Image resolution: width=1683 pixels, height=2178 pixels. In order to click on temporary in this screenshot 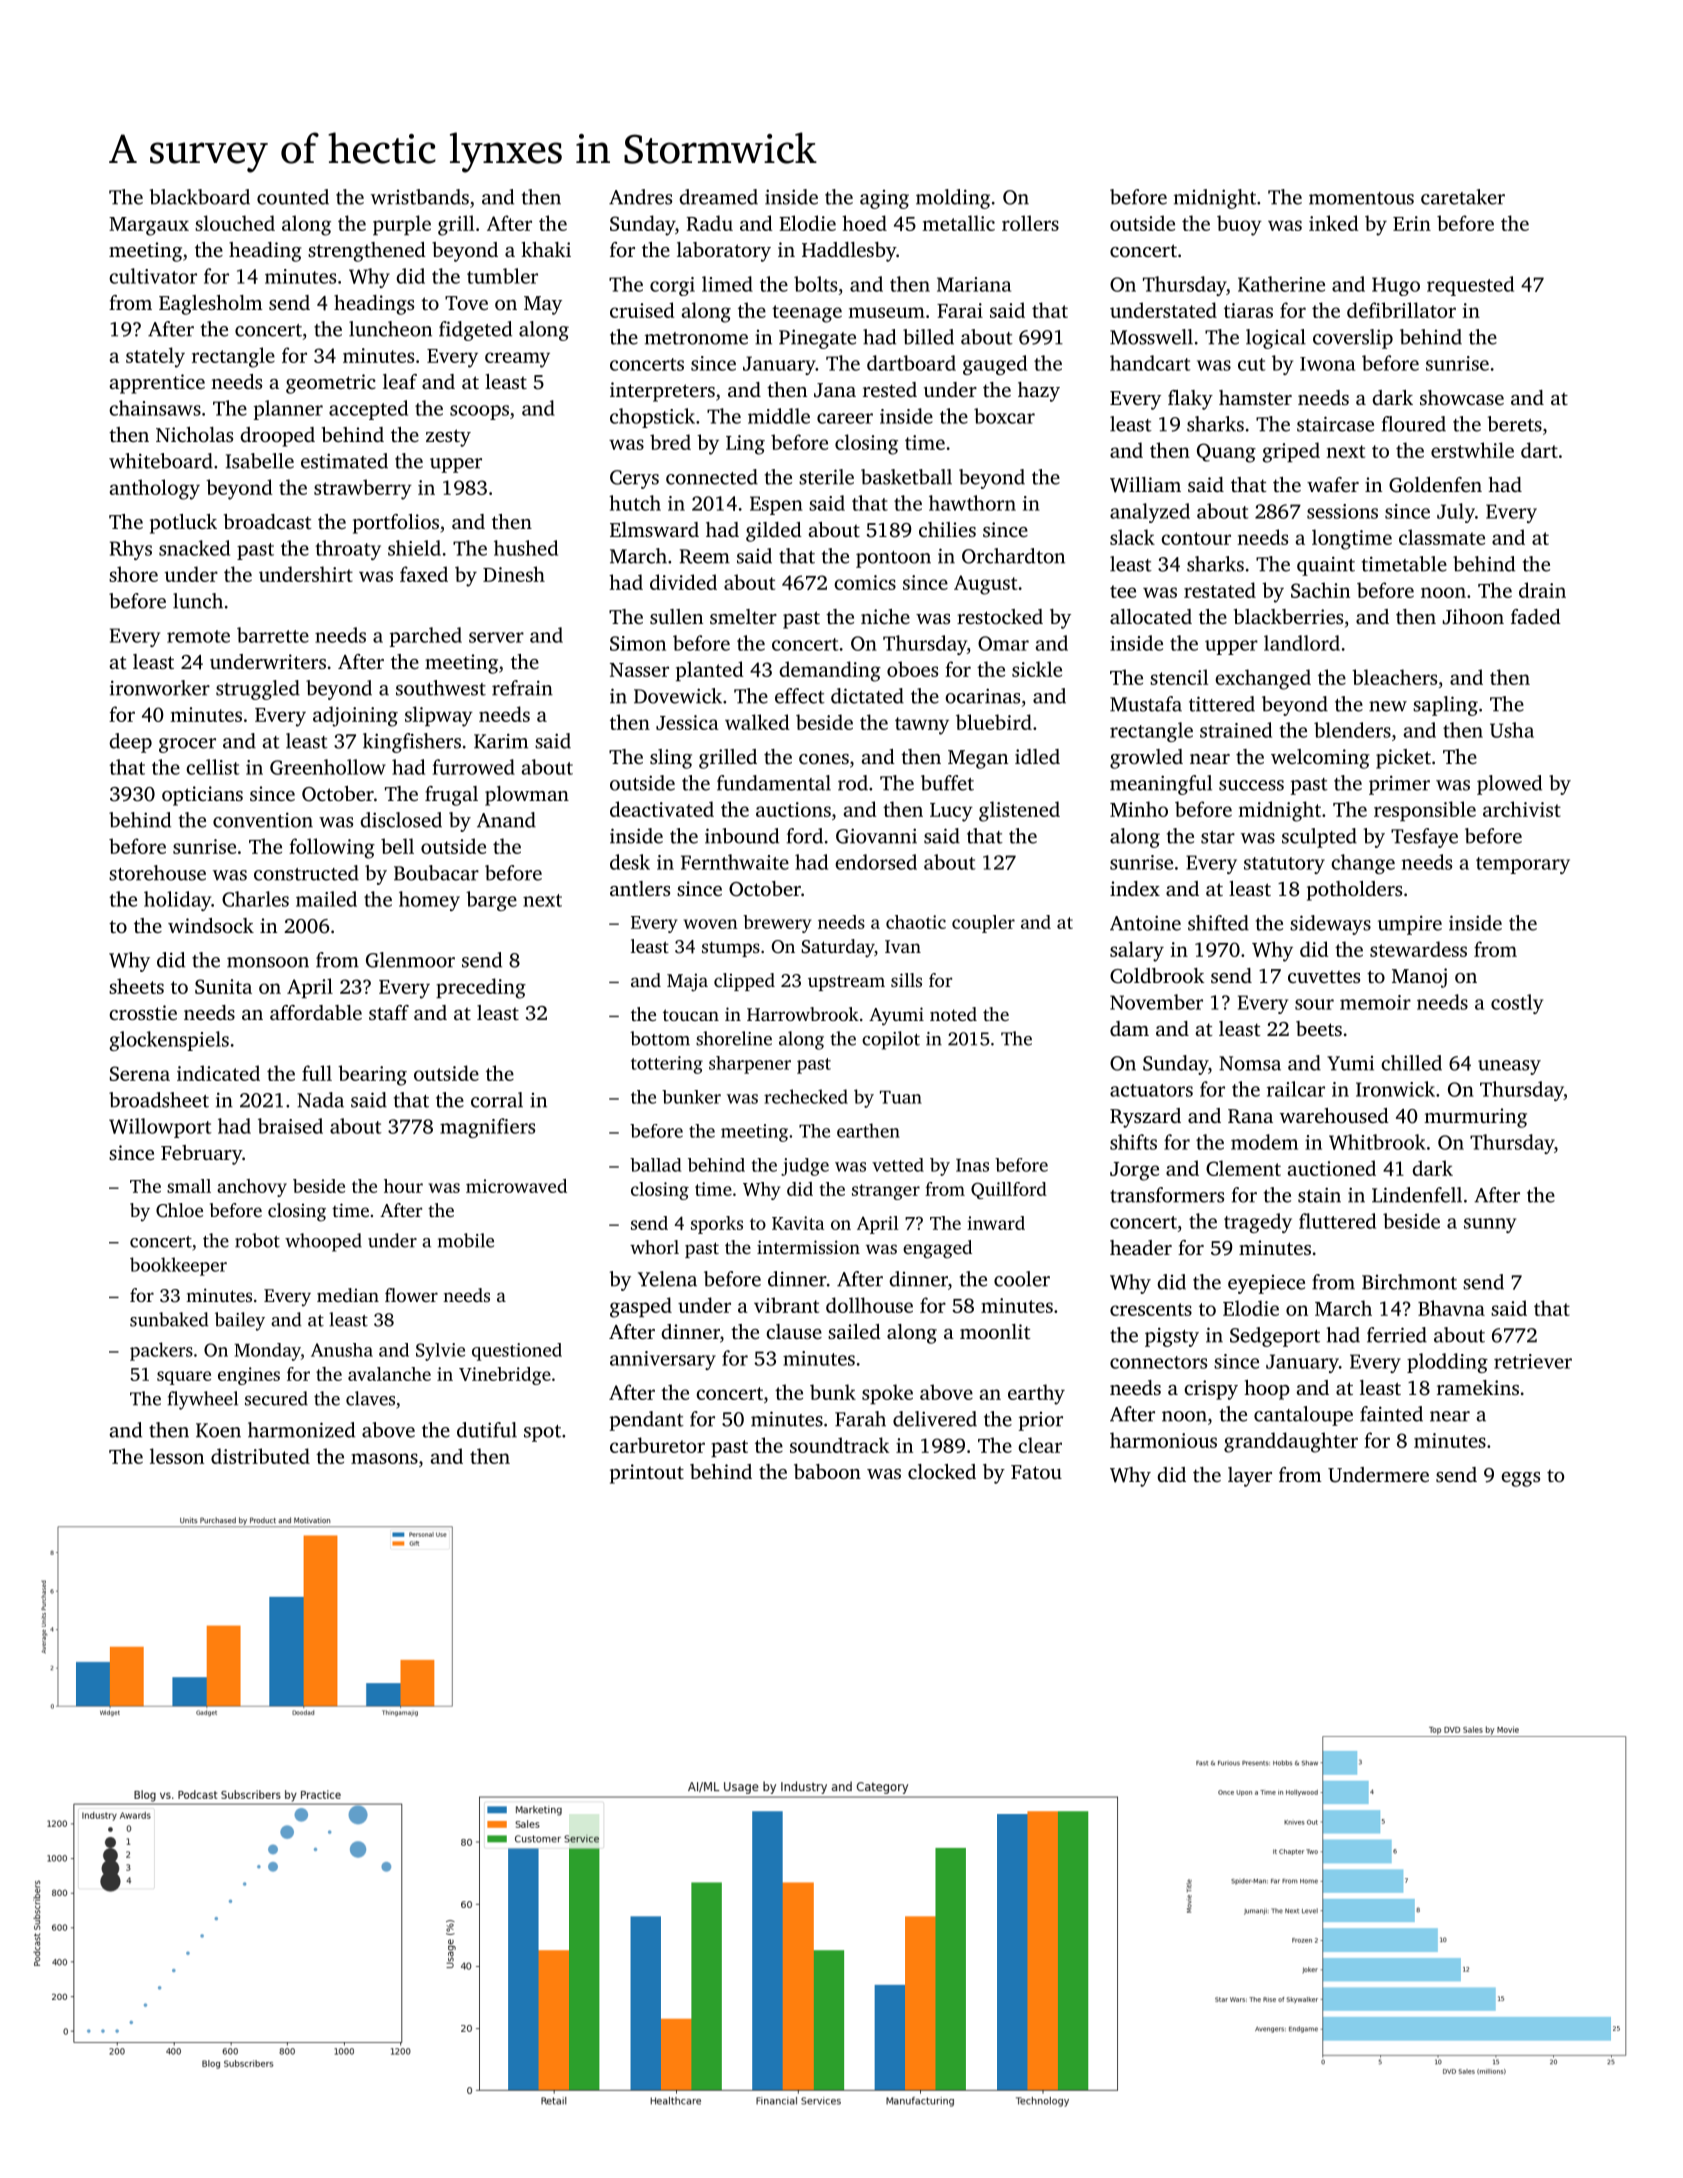, I will do `click(1523, 865)`.
